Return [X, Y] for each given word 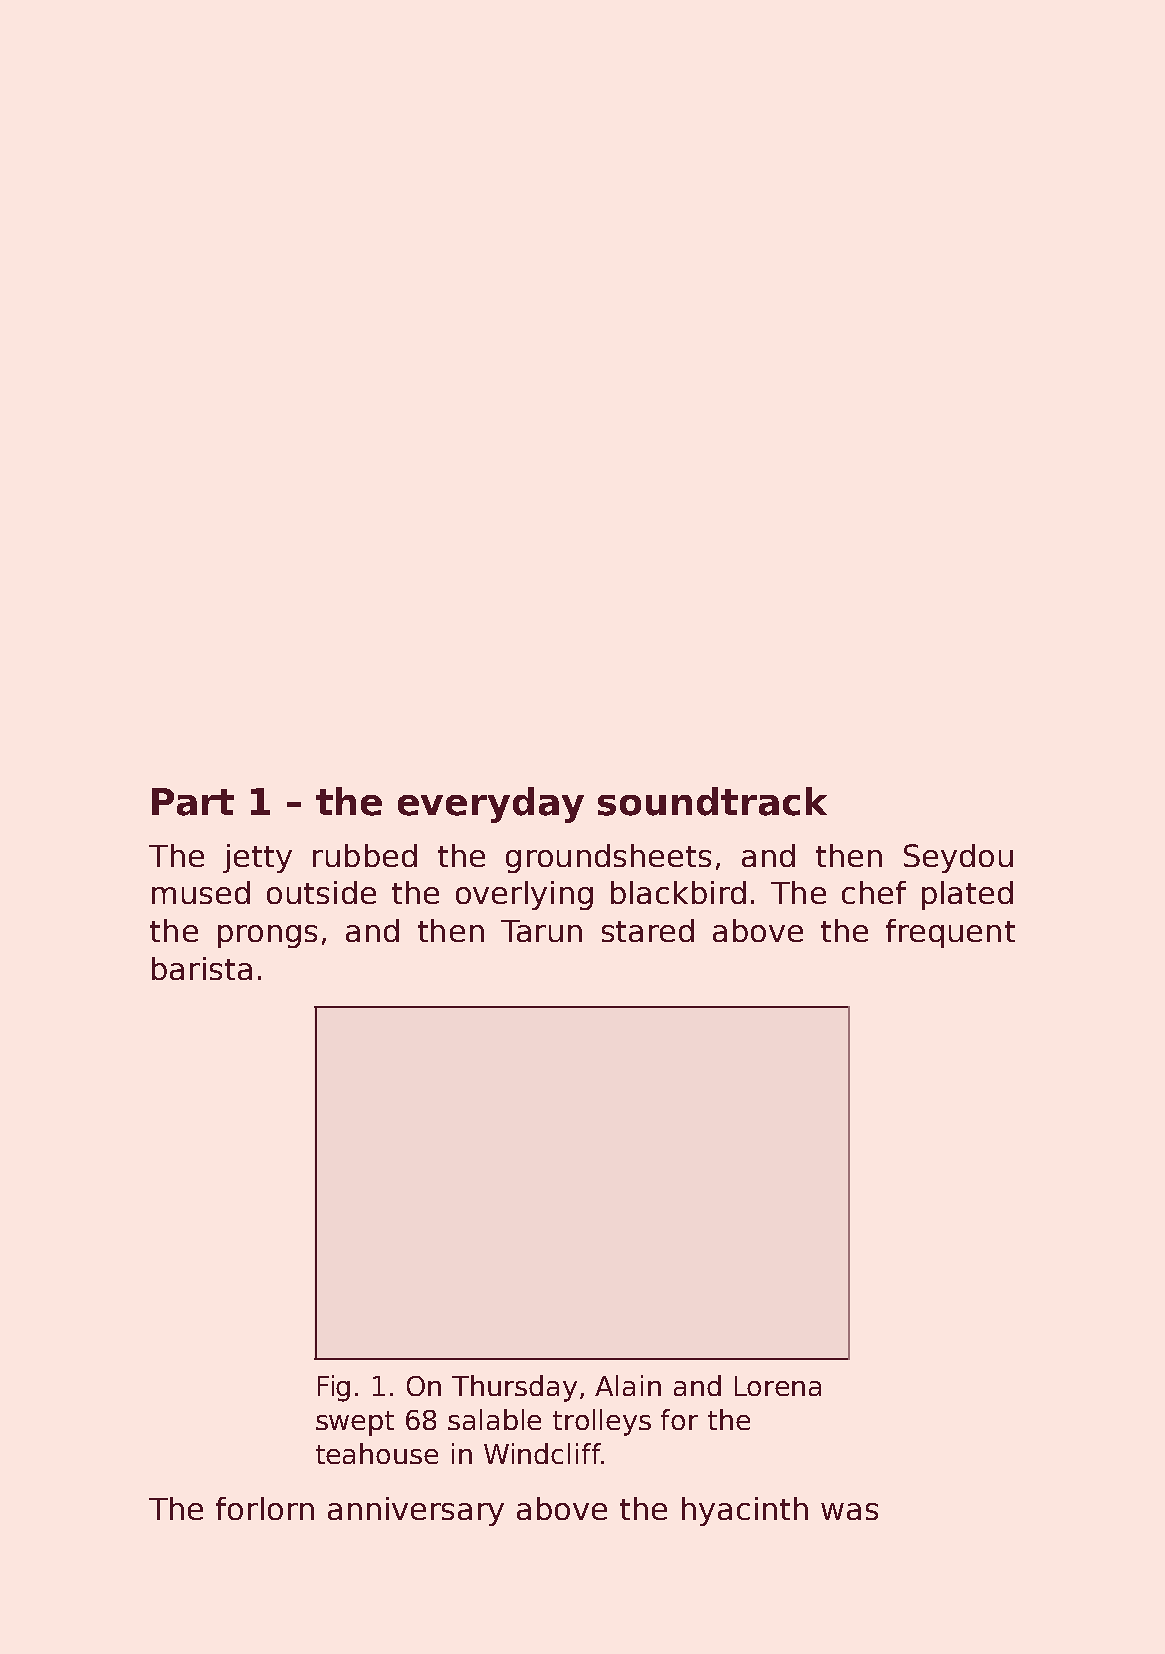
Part [193, 802]
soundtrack [712, 801]
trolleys [602, 1422]
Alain [628, 1385]
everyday [491, 805]
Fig [334, 1388]
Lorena [778, 1386]
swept [355, 1423]
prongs [267, 936]
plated [967, 895]
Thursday [514, 1388]
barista [202, 968]
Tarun [541, 931]
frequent [950, 933]
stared [648, 930]
